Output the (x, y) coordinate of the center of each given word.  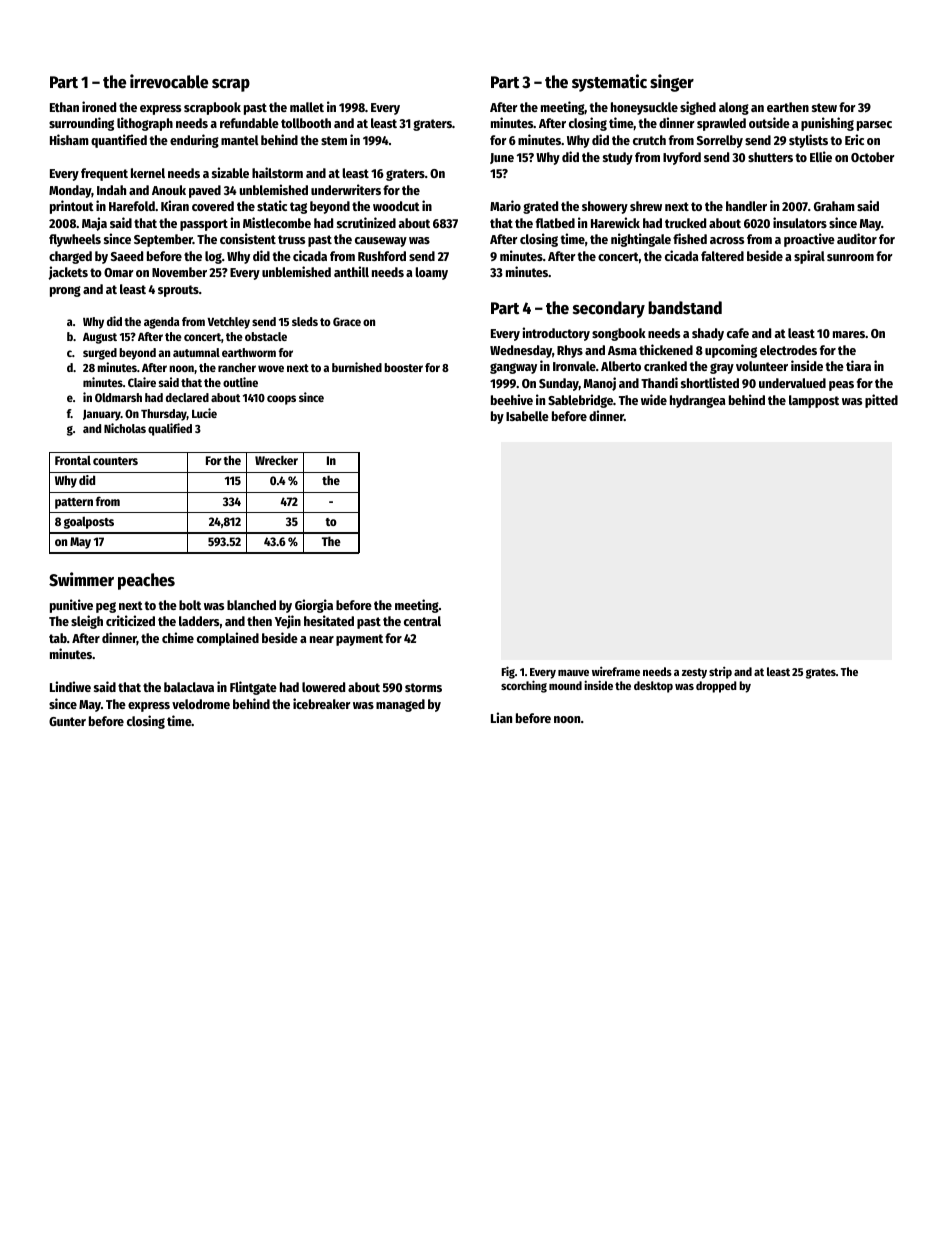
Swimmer (81, 579)
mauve (573, 672)
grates (821, 673)
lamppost (814, 401)
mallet (307, 107)
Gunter (67, 721)
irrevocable (169, 81)
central (422, 621)
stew (824, 107)
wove (271, 368)
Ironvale (574, 366)
